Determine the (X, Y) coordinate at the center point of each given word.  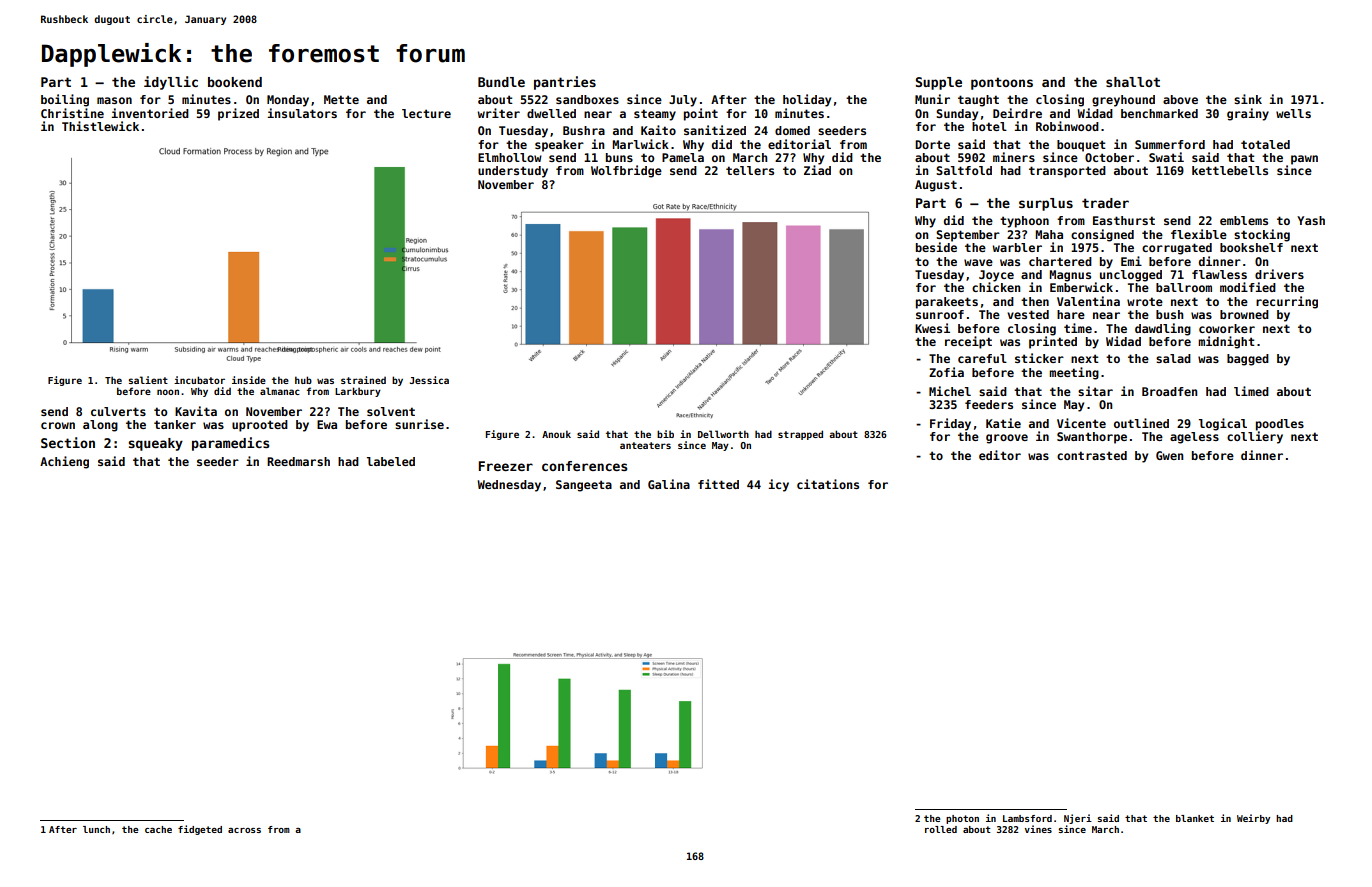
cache (158, 829)
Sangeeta (584, 486)
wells (1293, 113)
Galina (669, 484)
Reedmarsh (298, 461)
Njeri (1078, 819)
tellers (750, 170)
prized (238, 114)
